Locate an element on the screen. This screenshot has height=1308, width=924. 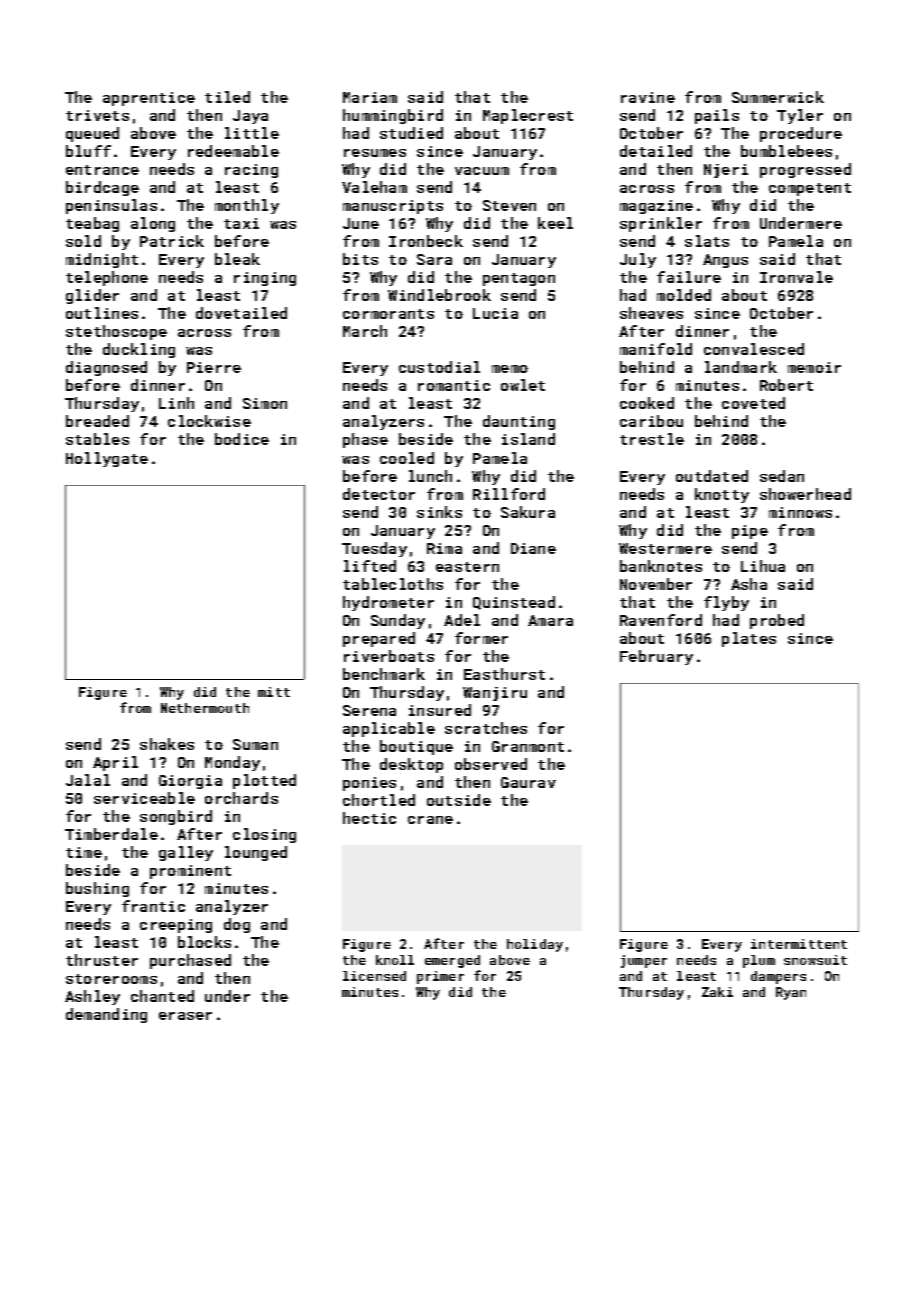
holiday is located at coordinates (535, 945).
